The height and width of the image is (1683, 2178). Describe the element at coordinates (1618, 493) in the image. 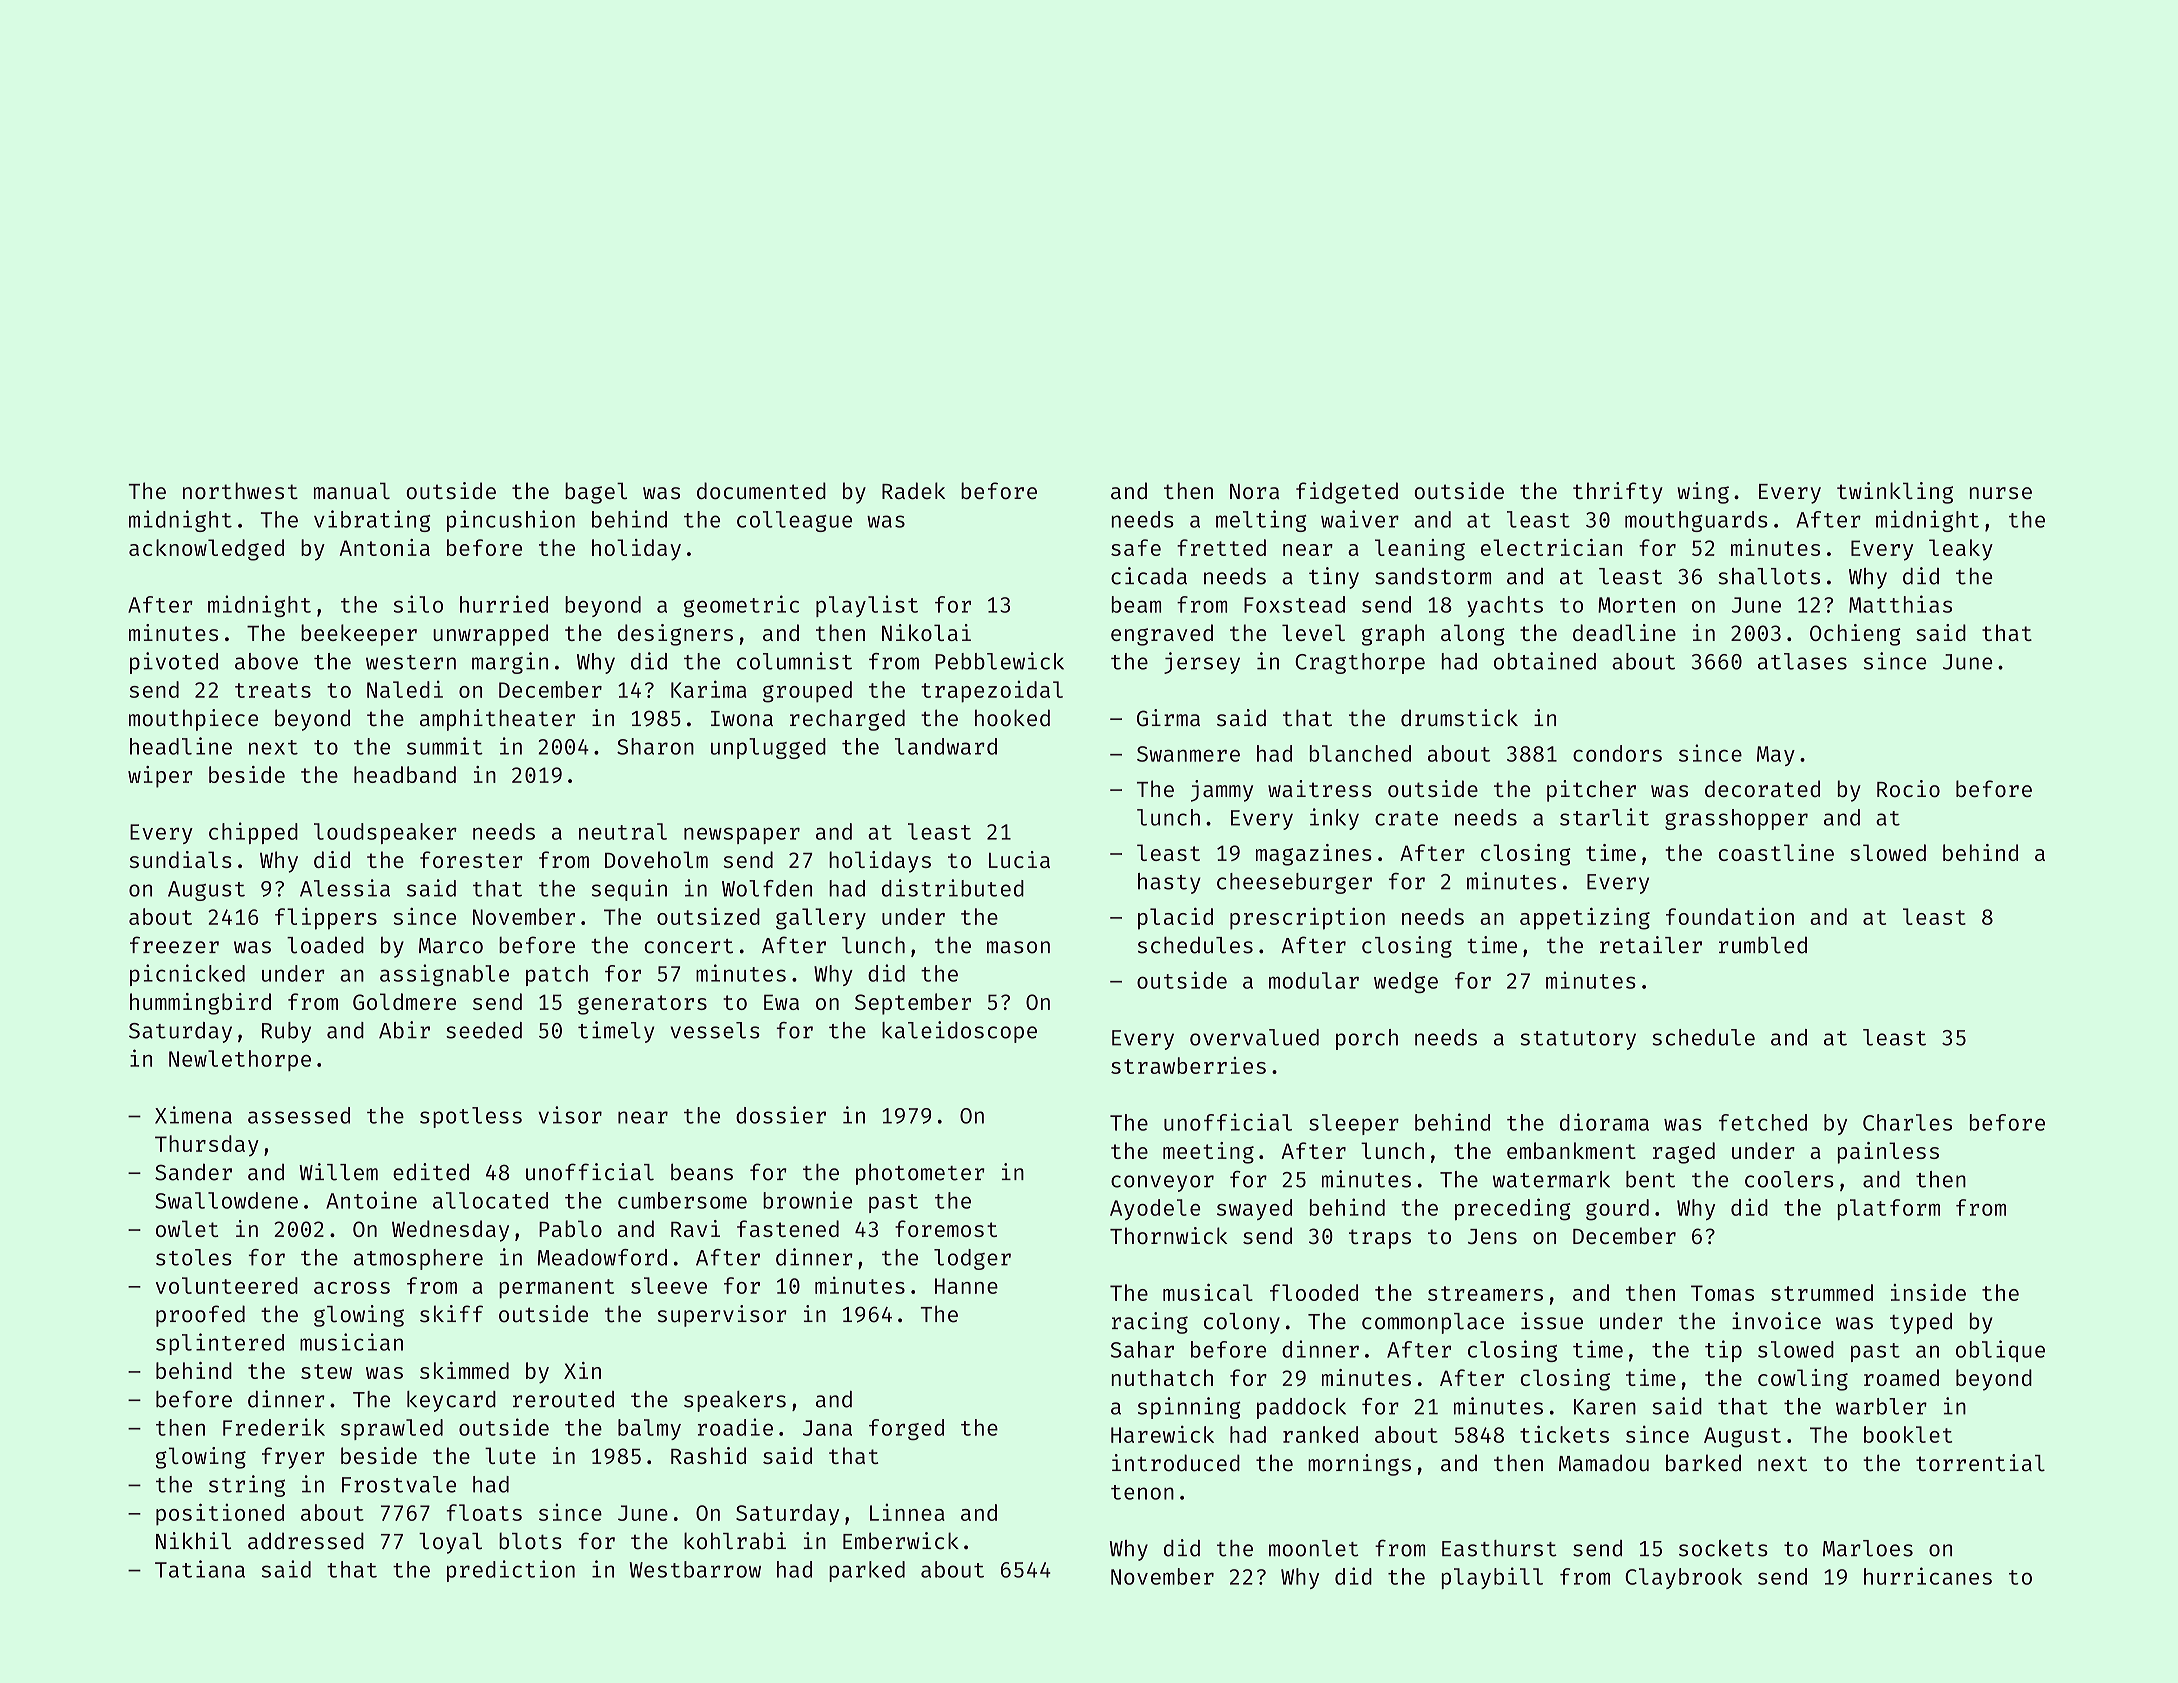

I see `thrifty` at that location.
